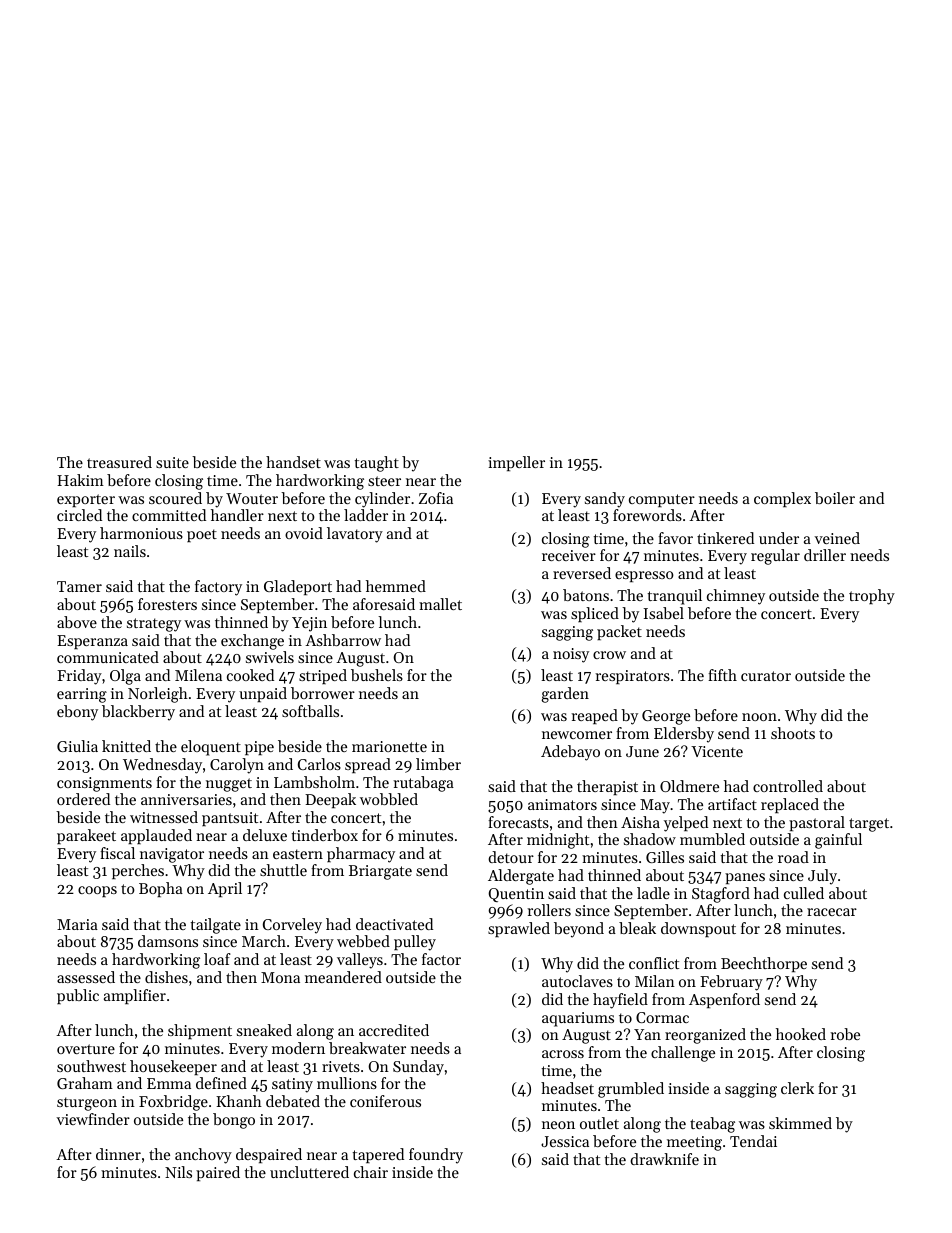 The height and width of the screenshot is (1233, 952). Describe the element at coordinates (582, 573) in the screenshot. I see `reversed` at that location.
